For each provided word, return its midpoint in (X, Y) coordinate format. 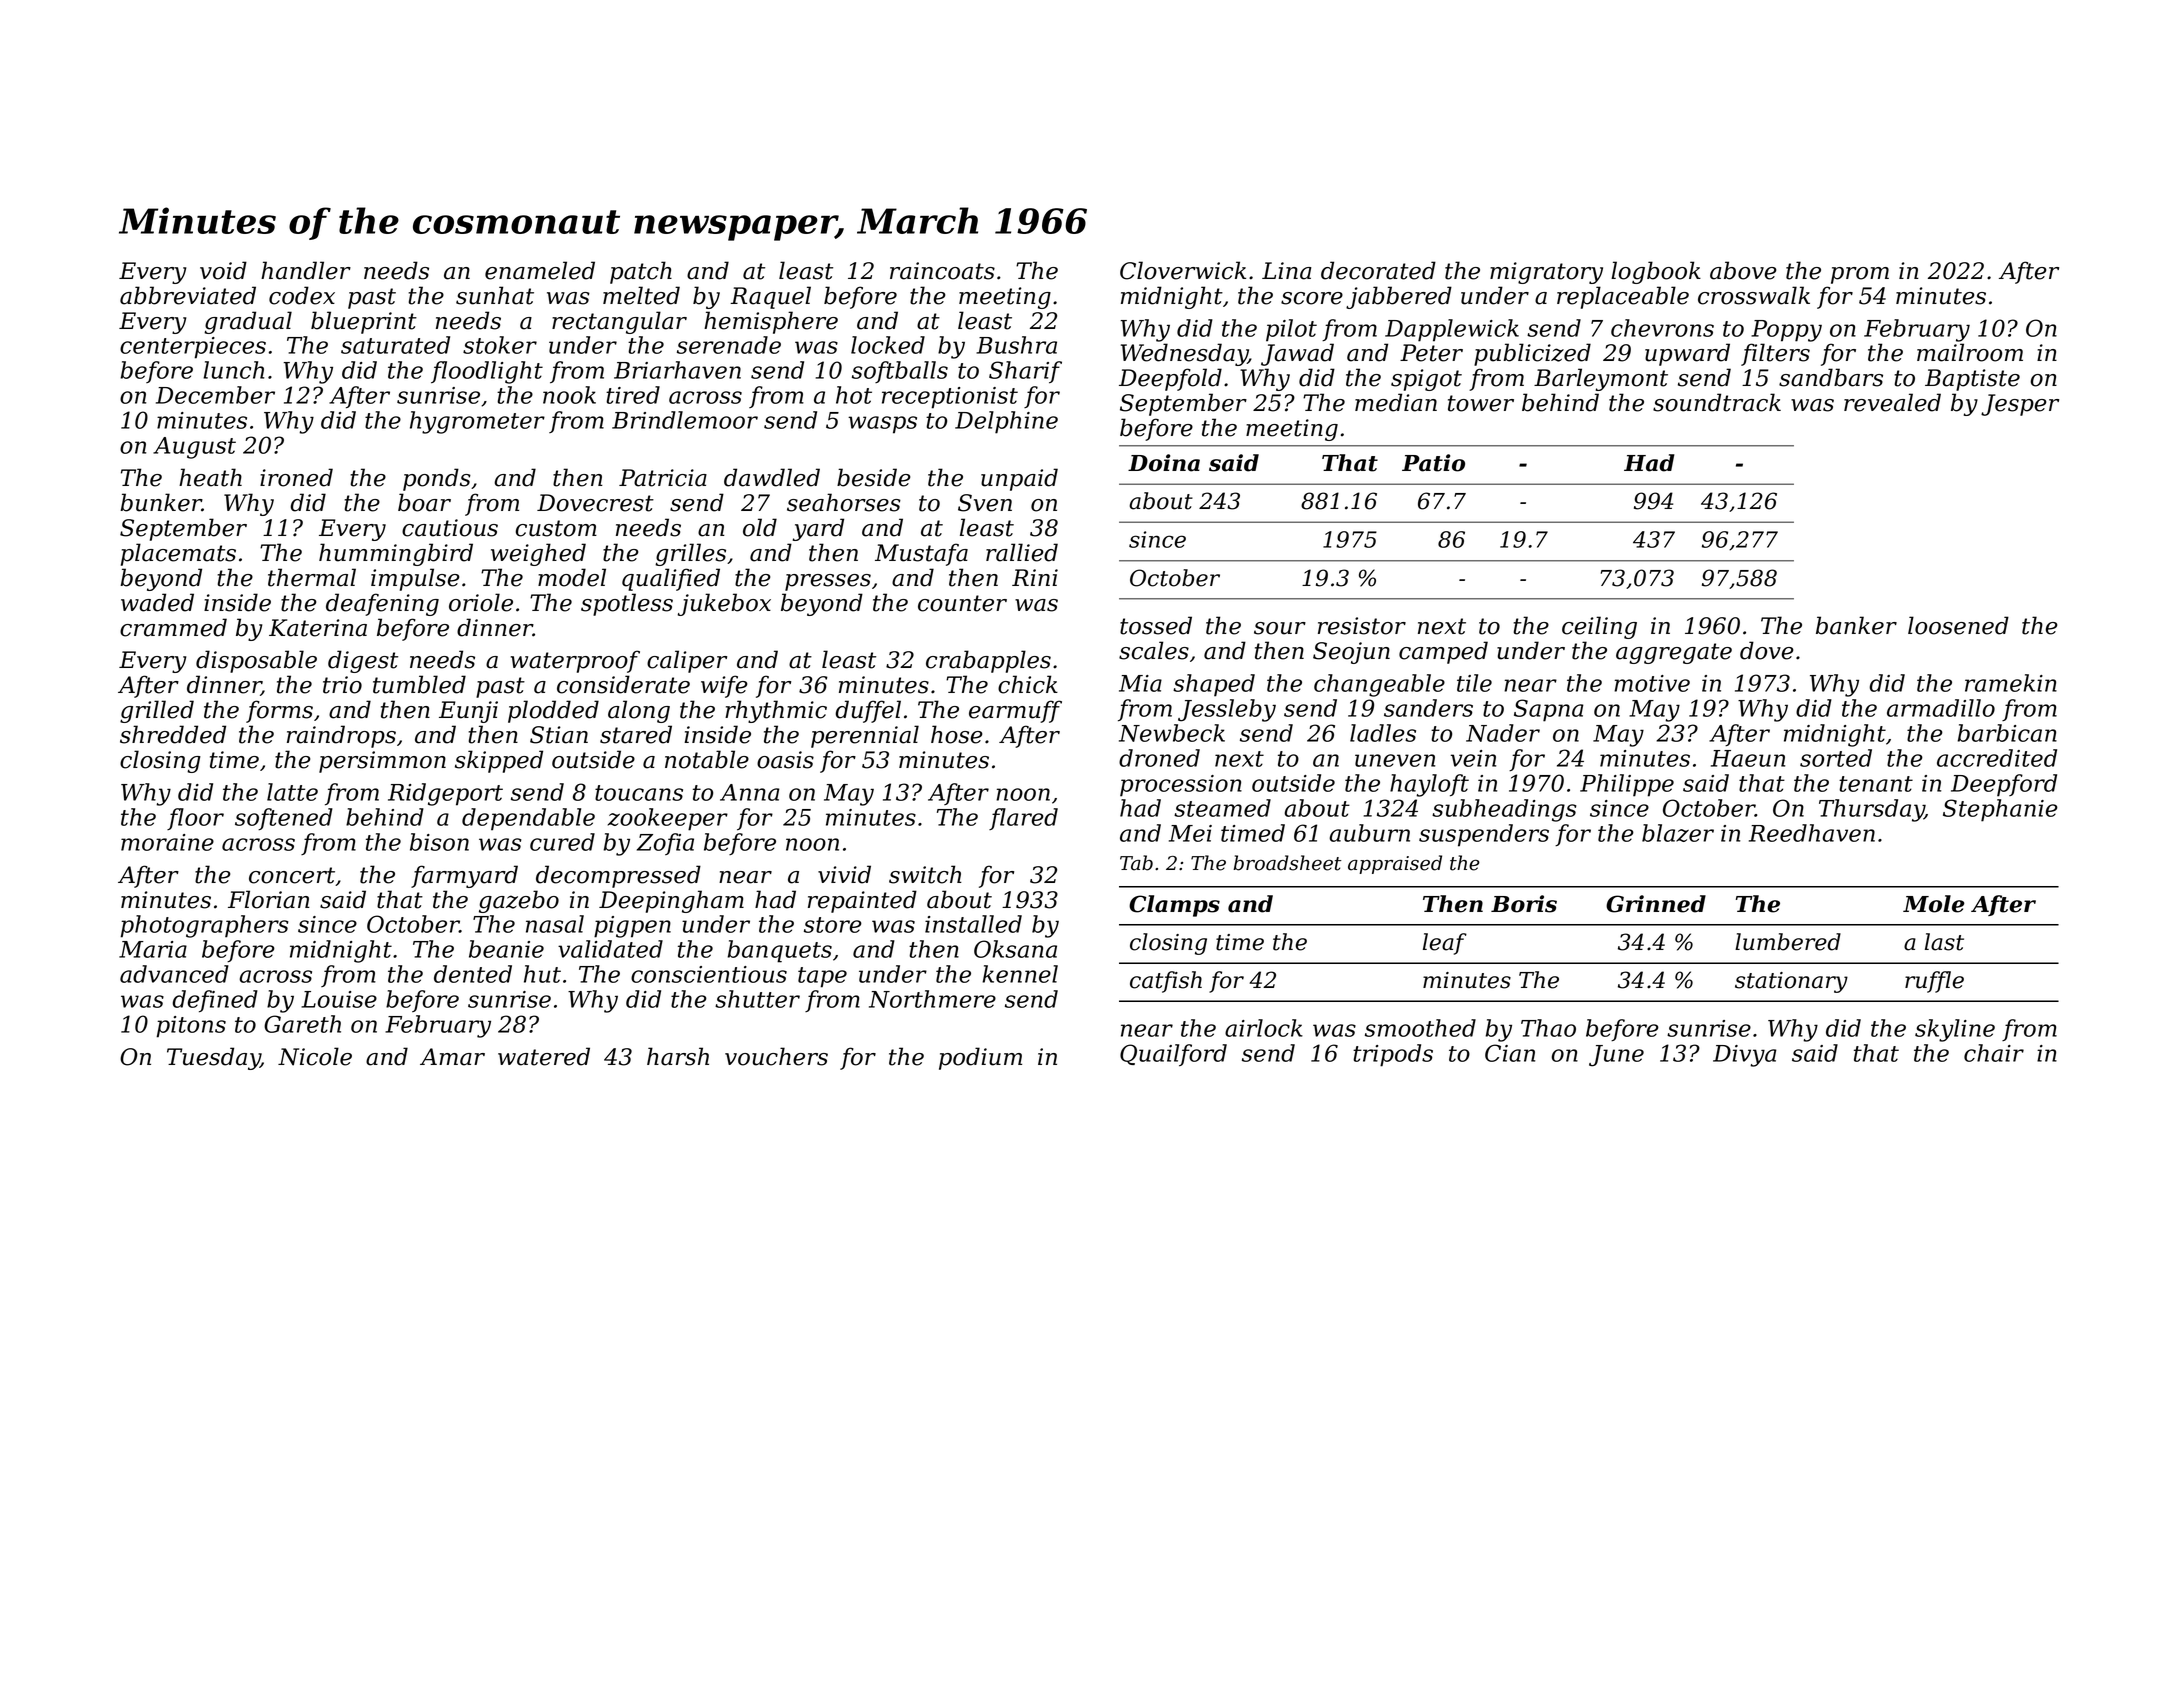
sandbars (1831, 377)
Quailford (1173, 1055)
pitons (191, 1027)
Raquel (770, 297)
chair (1994, 1053)
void (223, 270)
